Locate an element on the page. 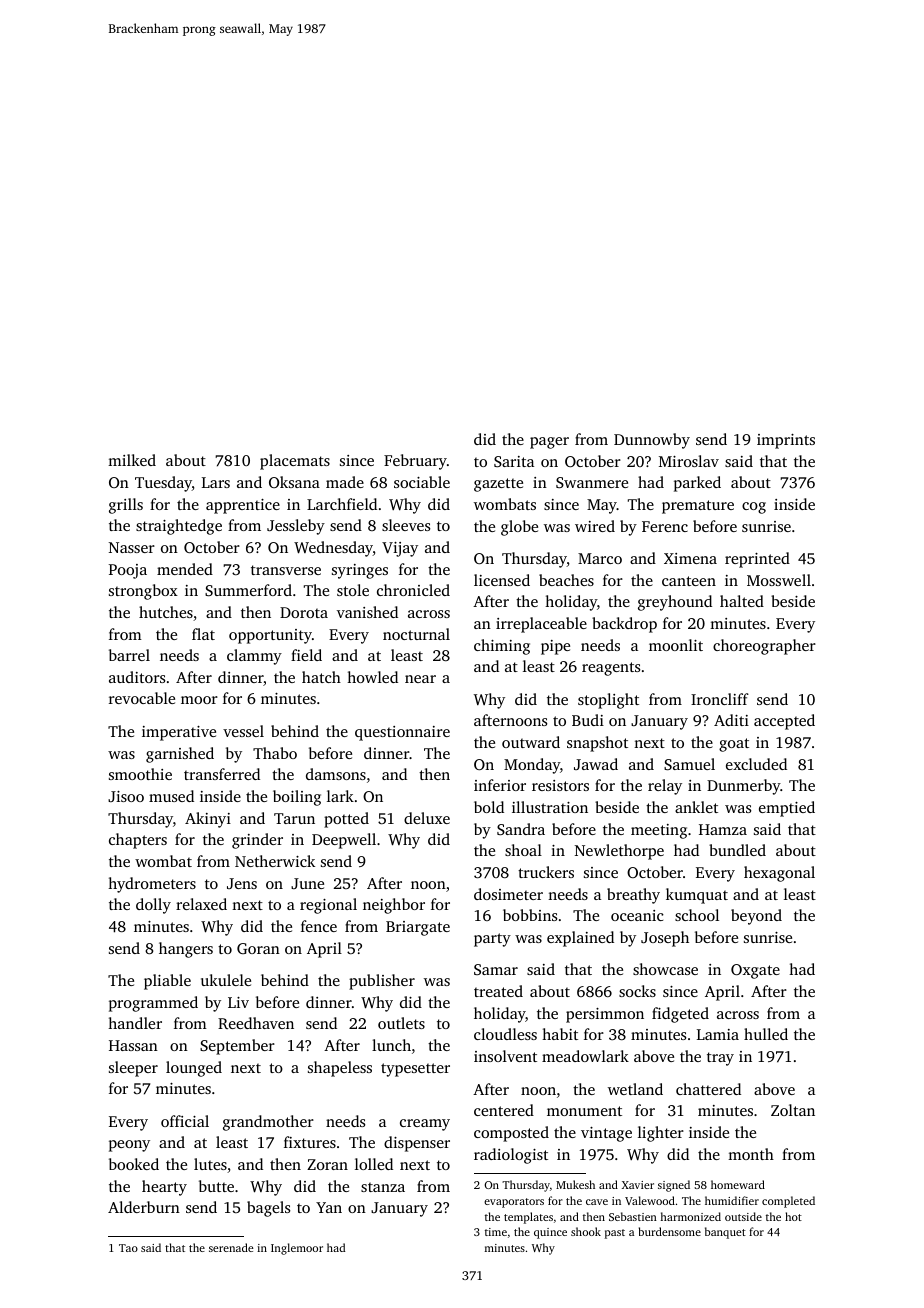 The image size is (924, 1308). halted is located at coordinates (742, 601).
